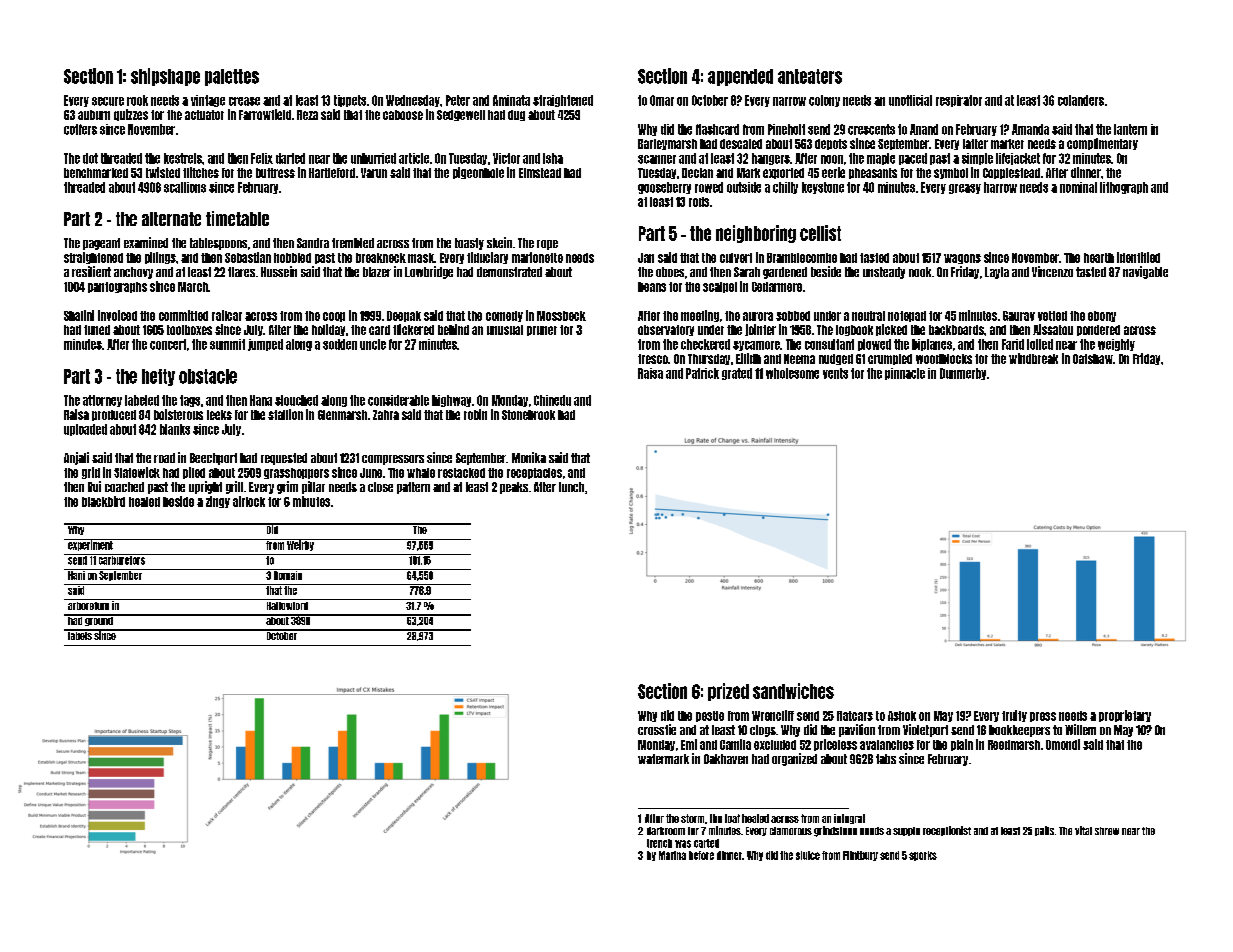 The width and height of the document is (1233, 952). What do you see at coordinates (672, 855) in the document?
I see `Marina` at bounding box center [672, 855].
